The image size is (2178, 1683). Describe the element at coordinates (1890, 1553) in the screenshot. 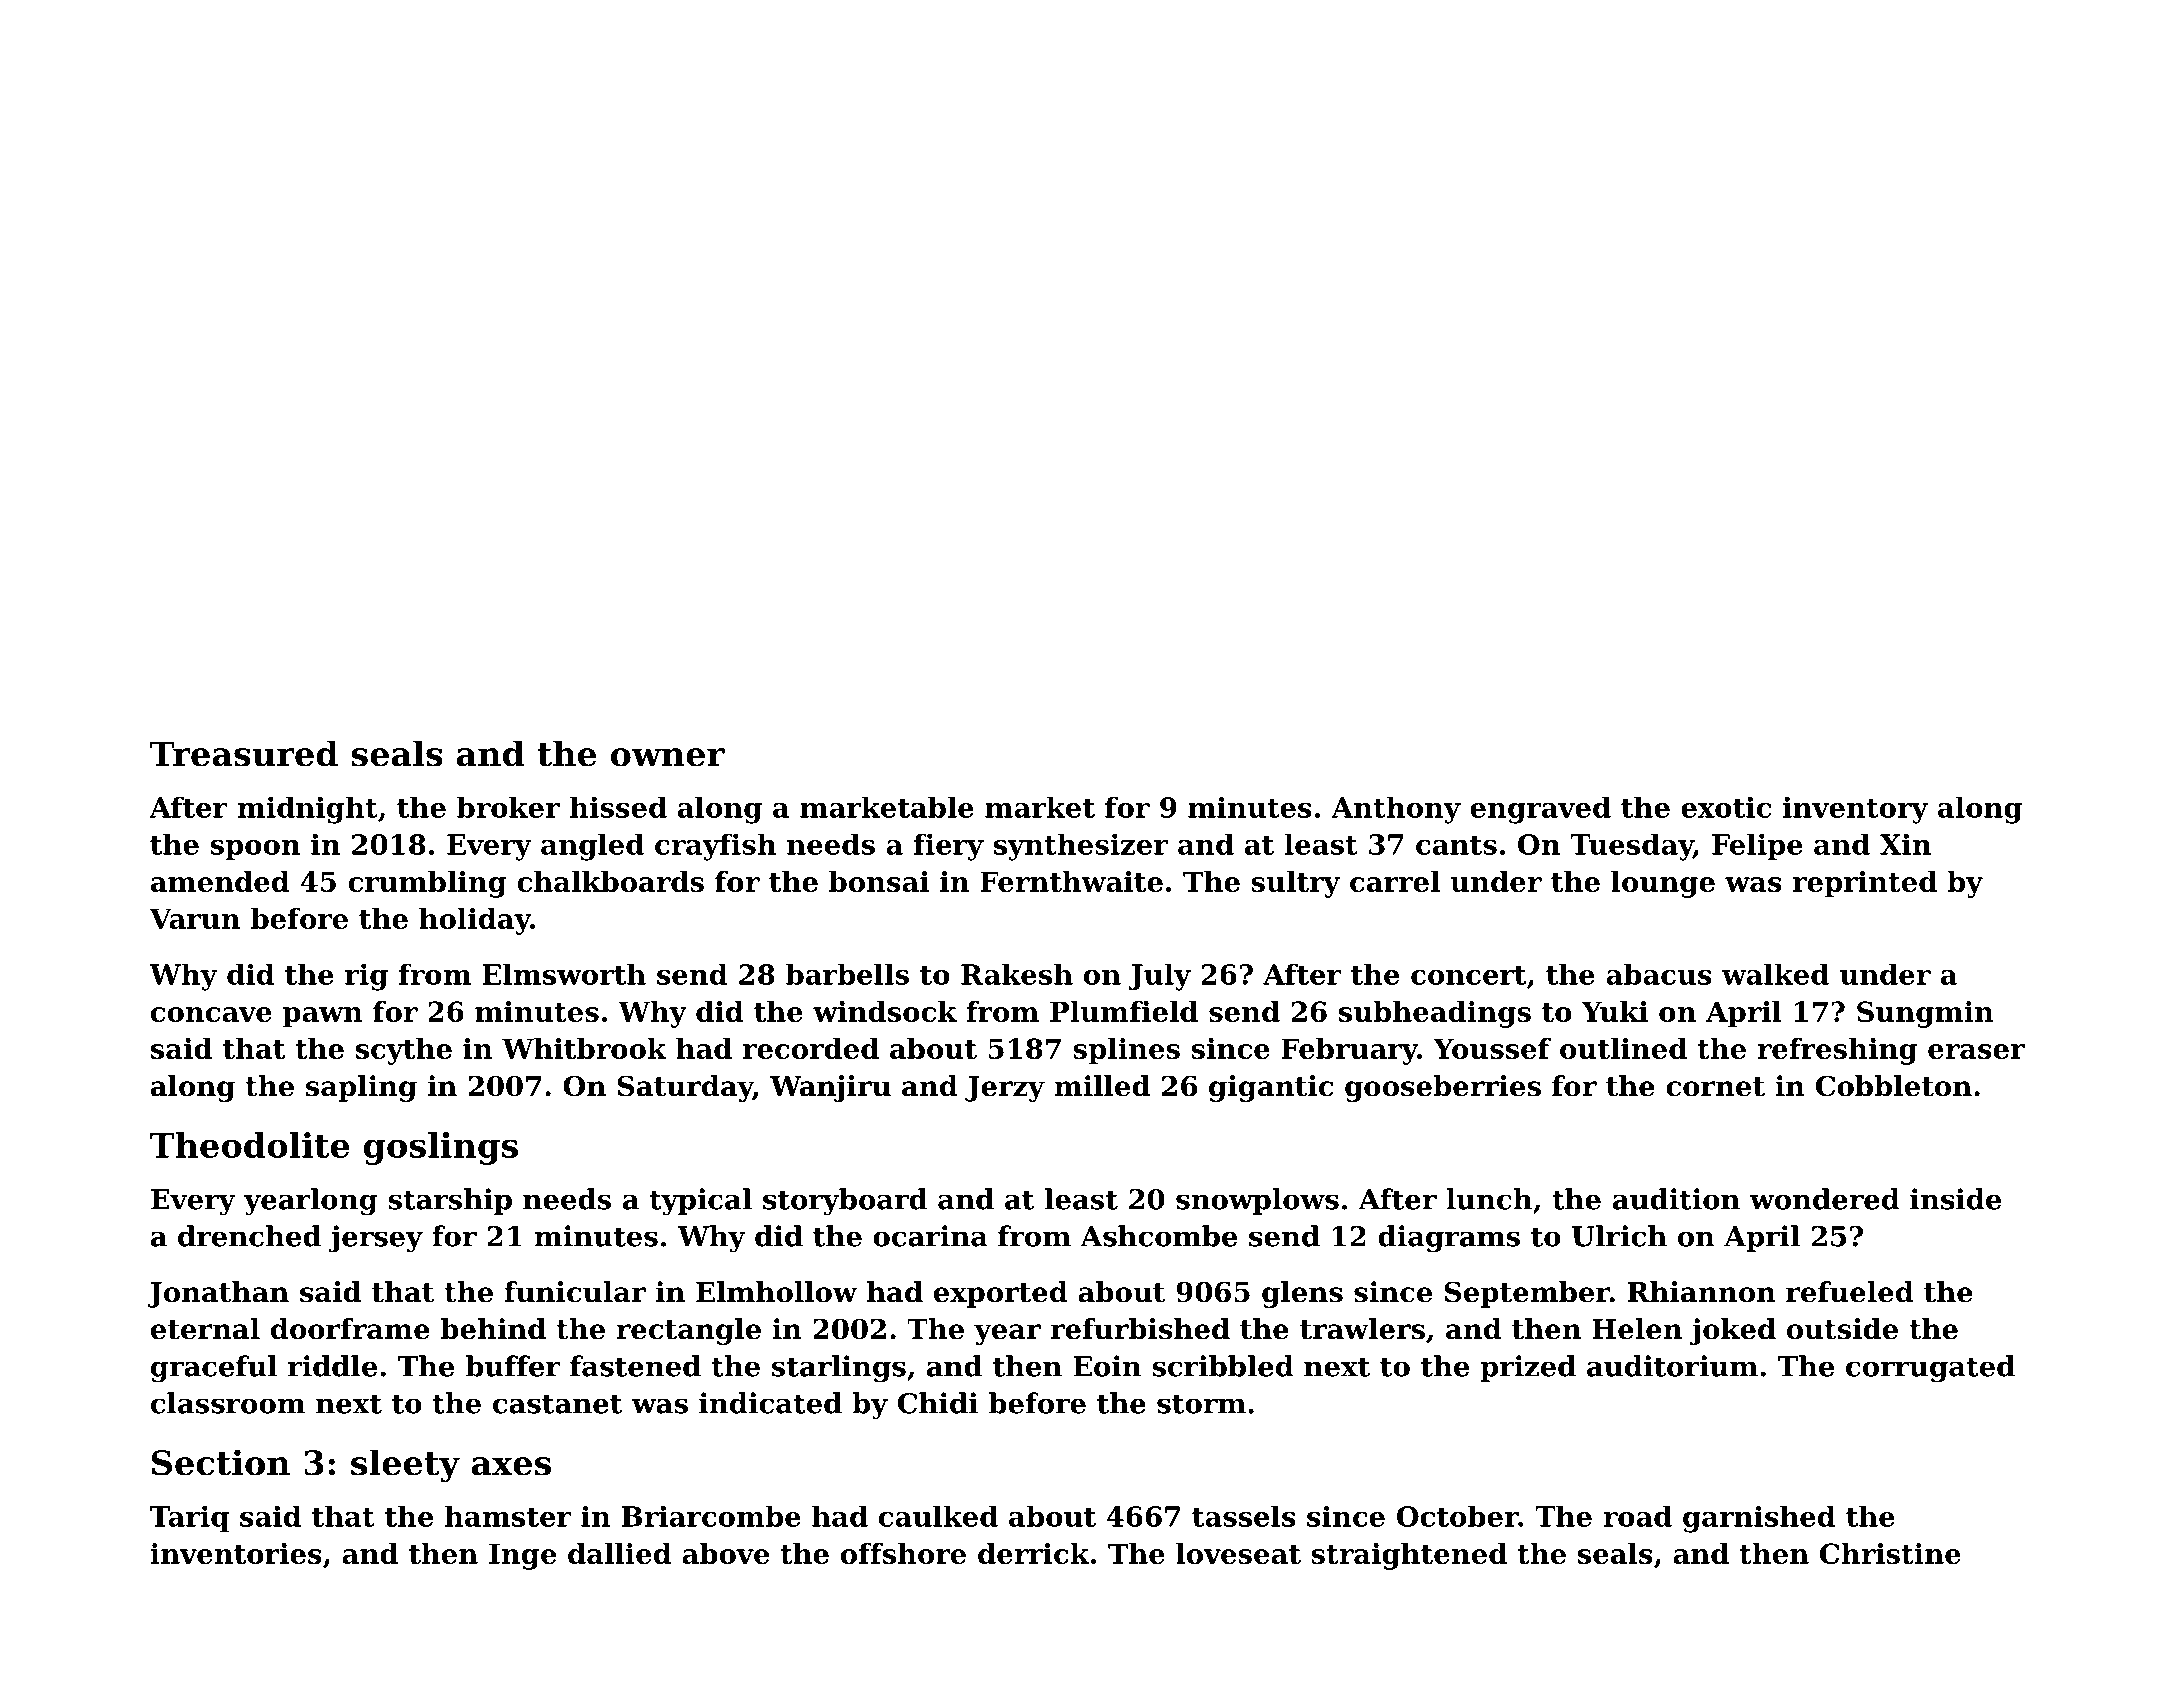

I see `Christine` at that location.
